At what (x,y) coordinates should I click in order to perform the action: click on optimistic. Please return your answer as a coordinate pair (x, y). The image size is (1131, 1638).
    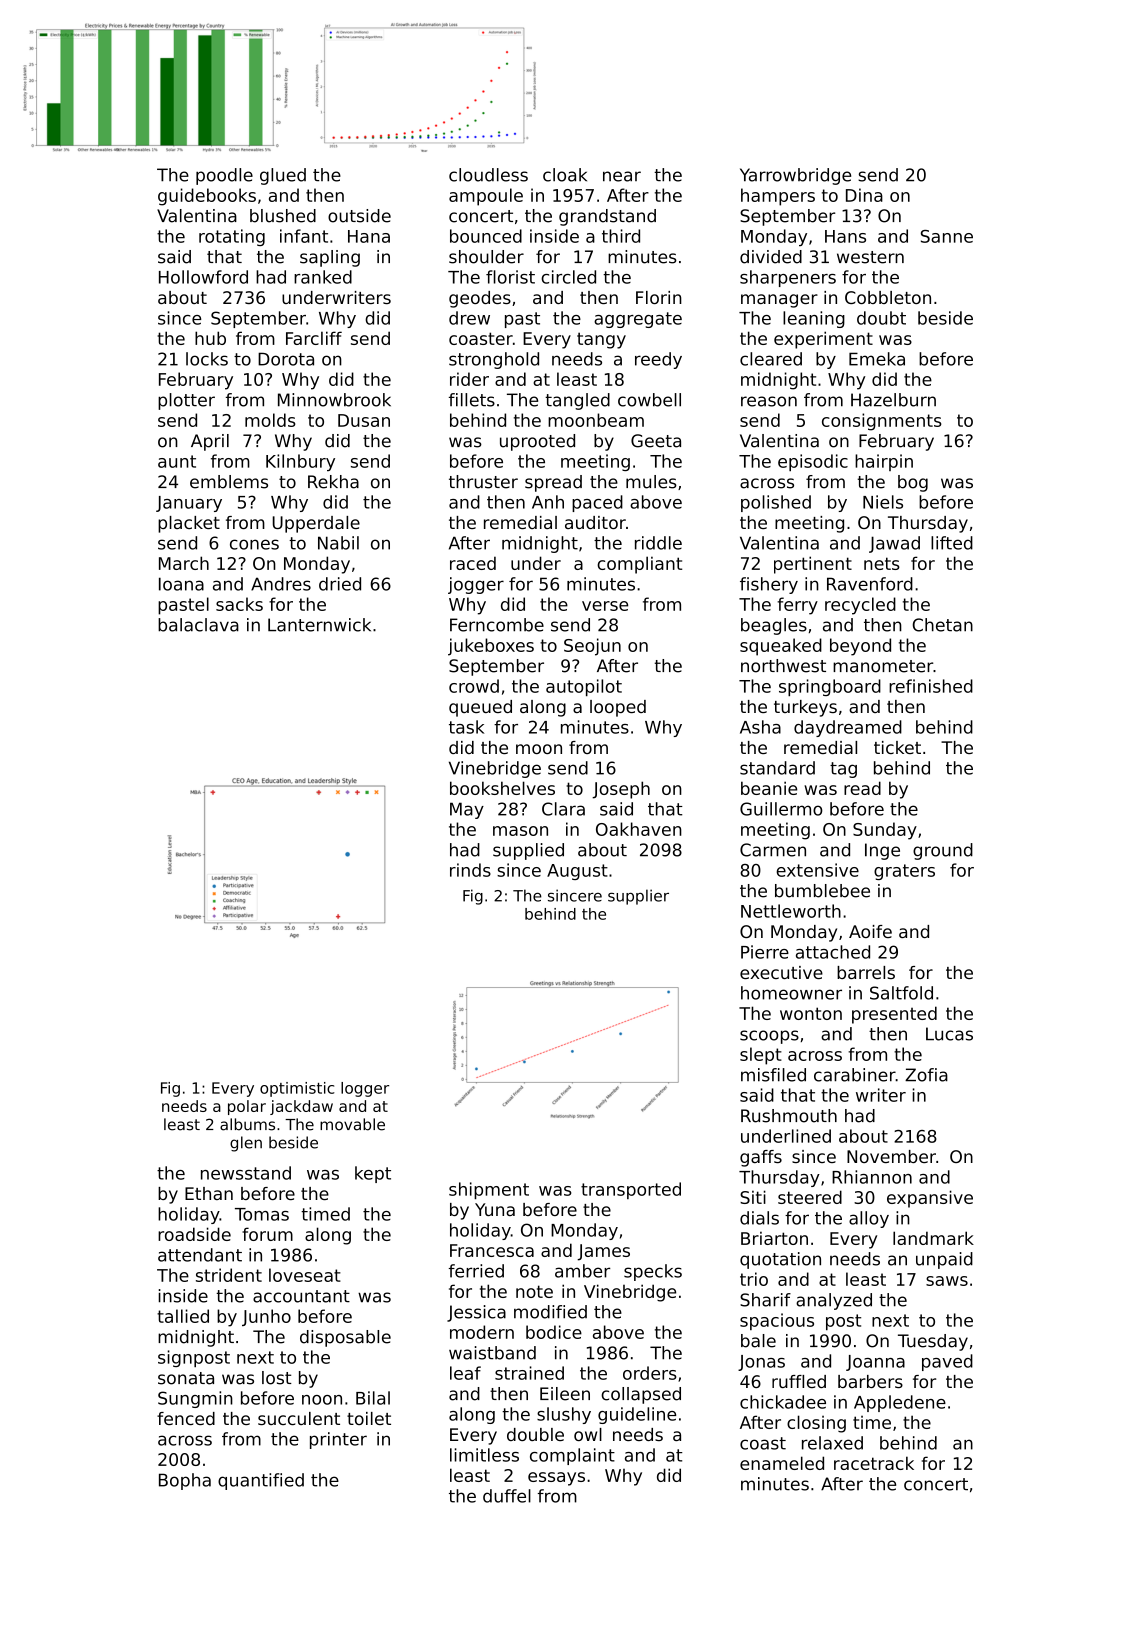
    Looking at the image, I should click on (297, 1089).
